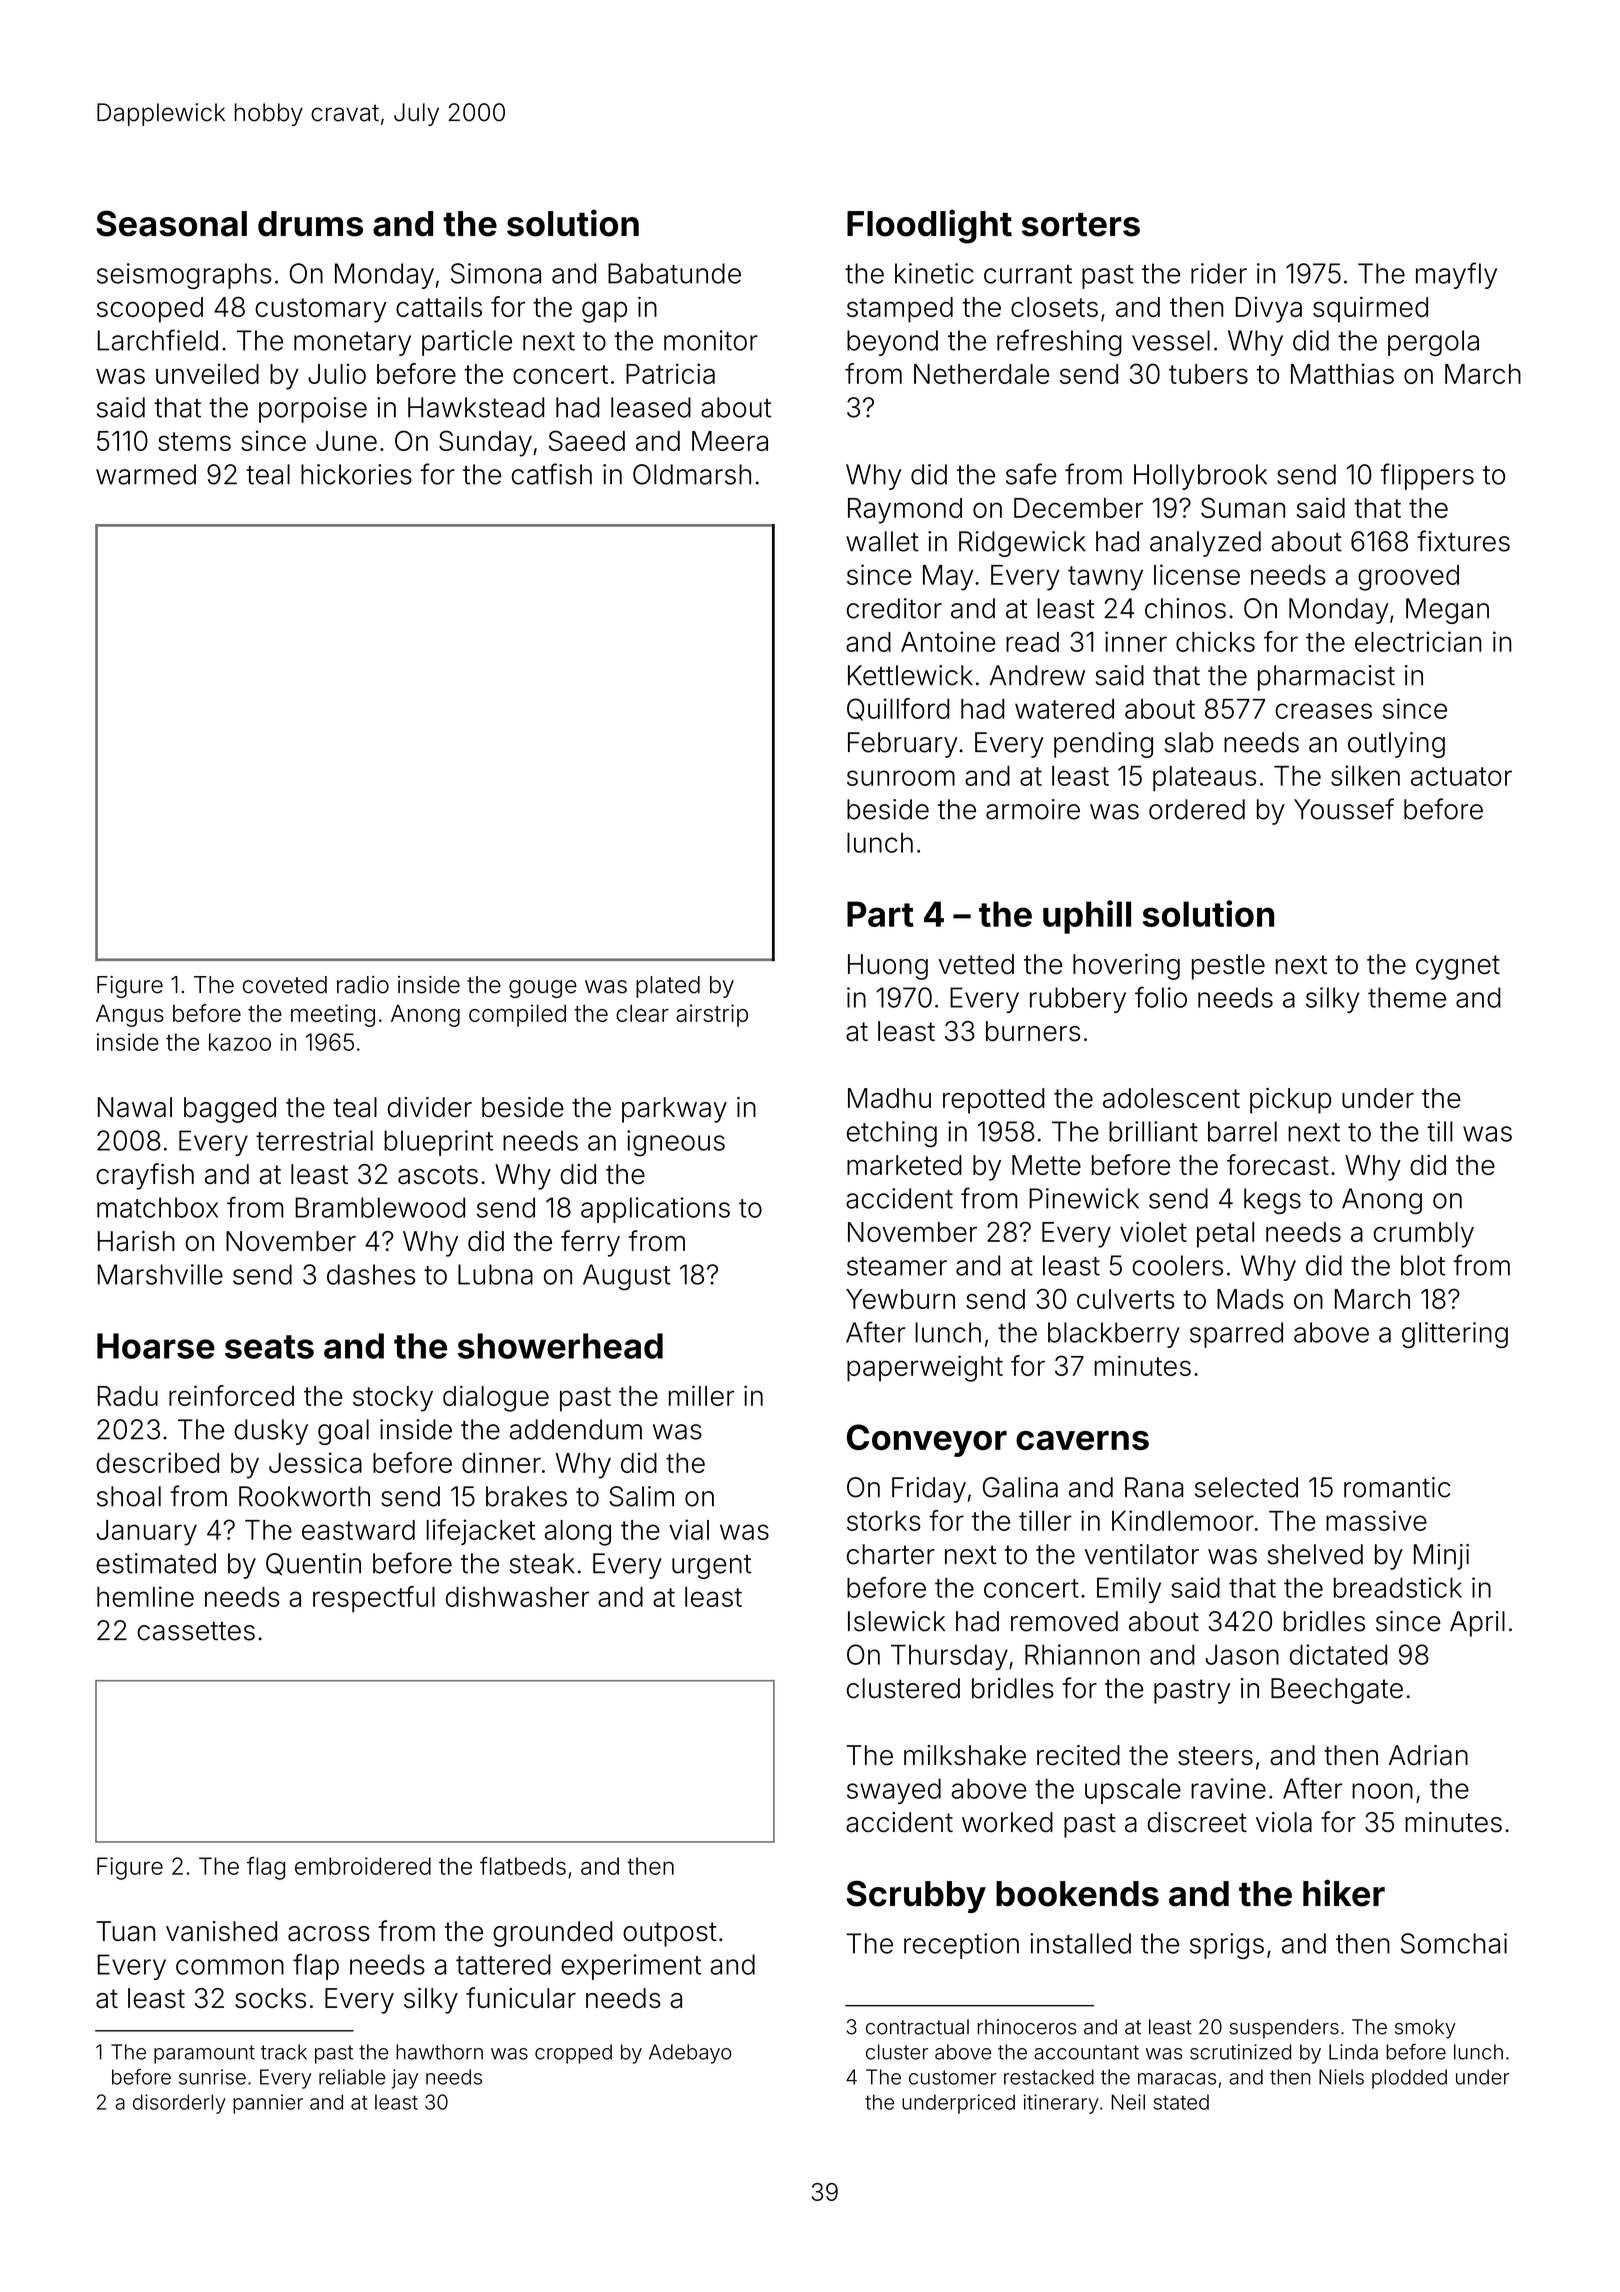 The image size is (1620, 2292). What do you see at coordinates (285, 985) in the screenshot?
I see `coveted` at bounding box center [285, 985].
